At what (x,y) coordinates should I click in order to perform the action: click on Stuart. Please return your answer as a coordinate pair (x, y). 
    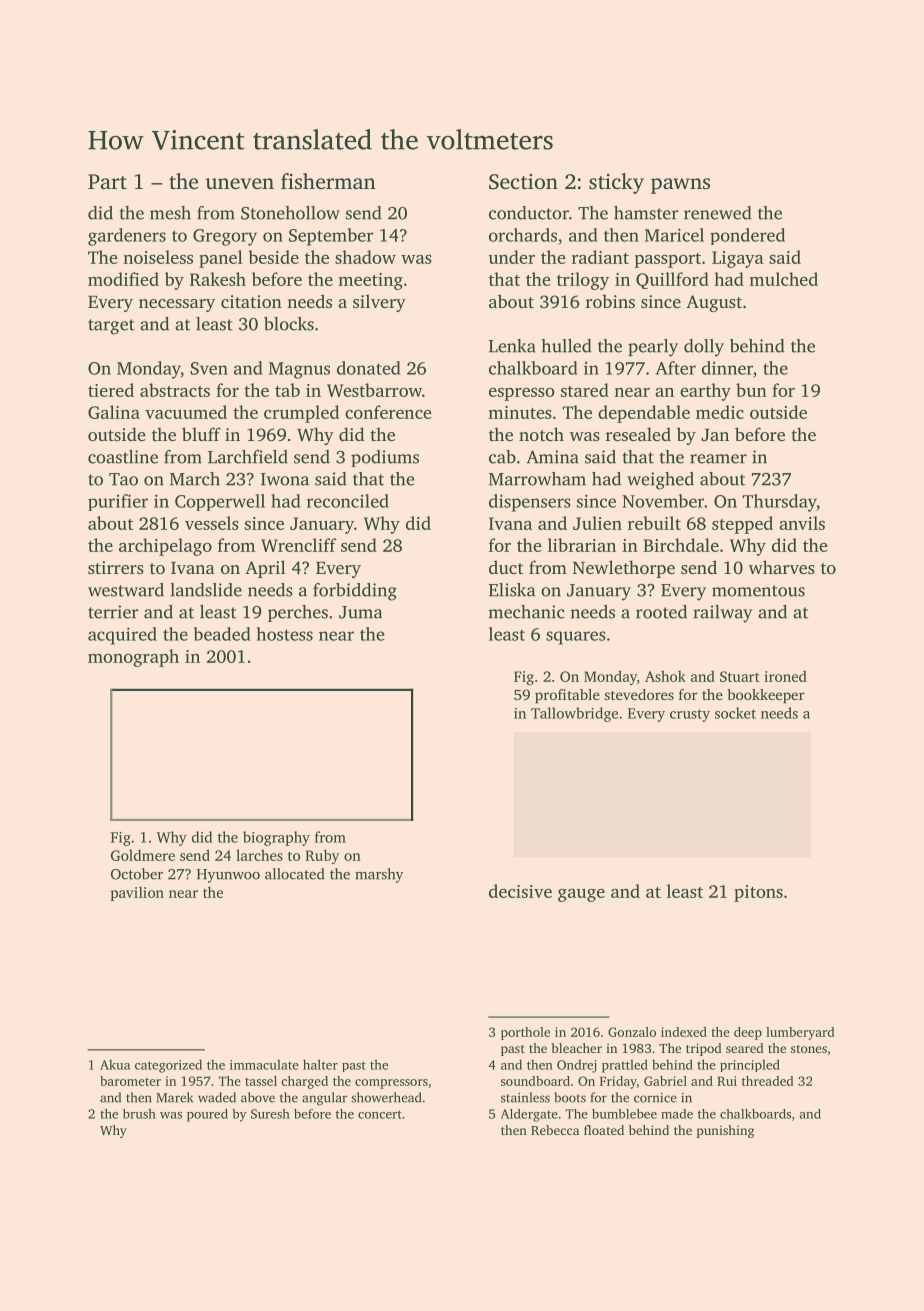
    Looking at the image, I should click on (740, 676).
